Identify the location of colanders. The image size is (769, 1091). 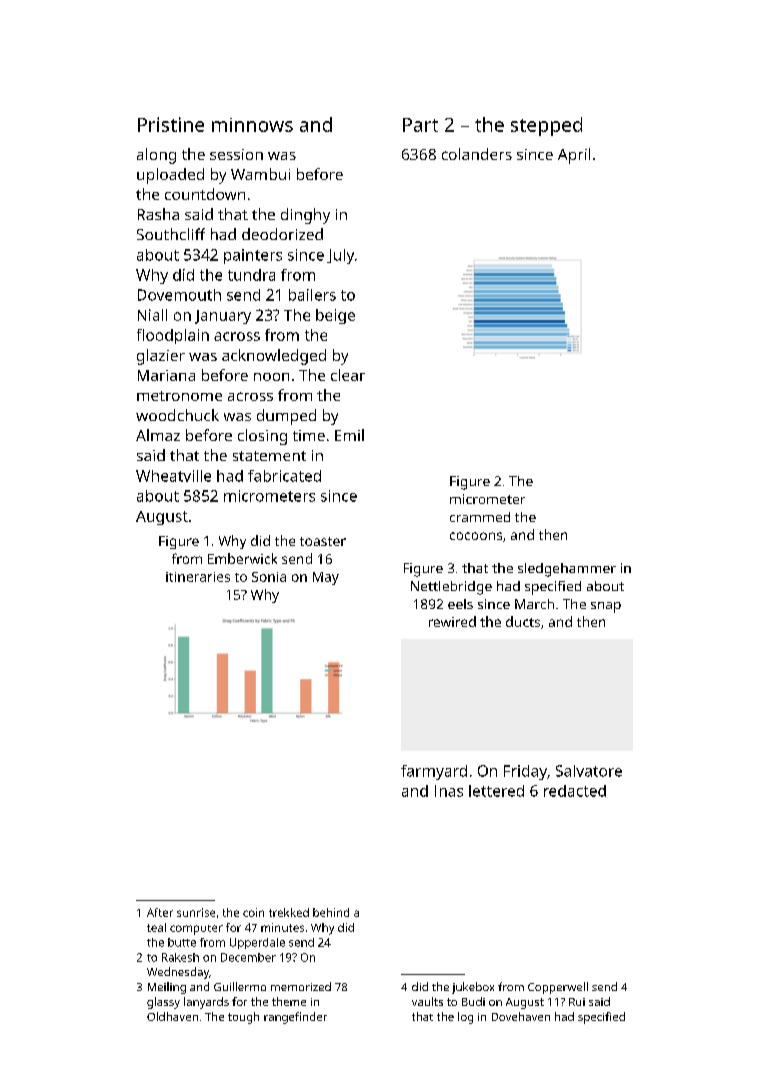
(477, 154).
